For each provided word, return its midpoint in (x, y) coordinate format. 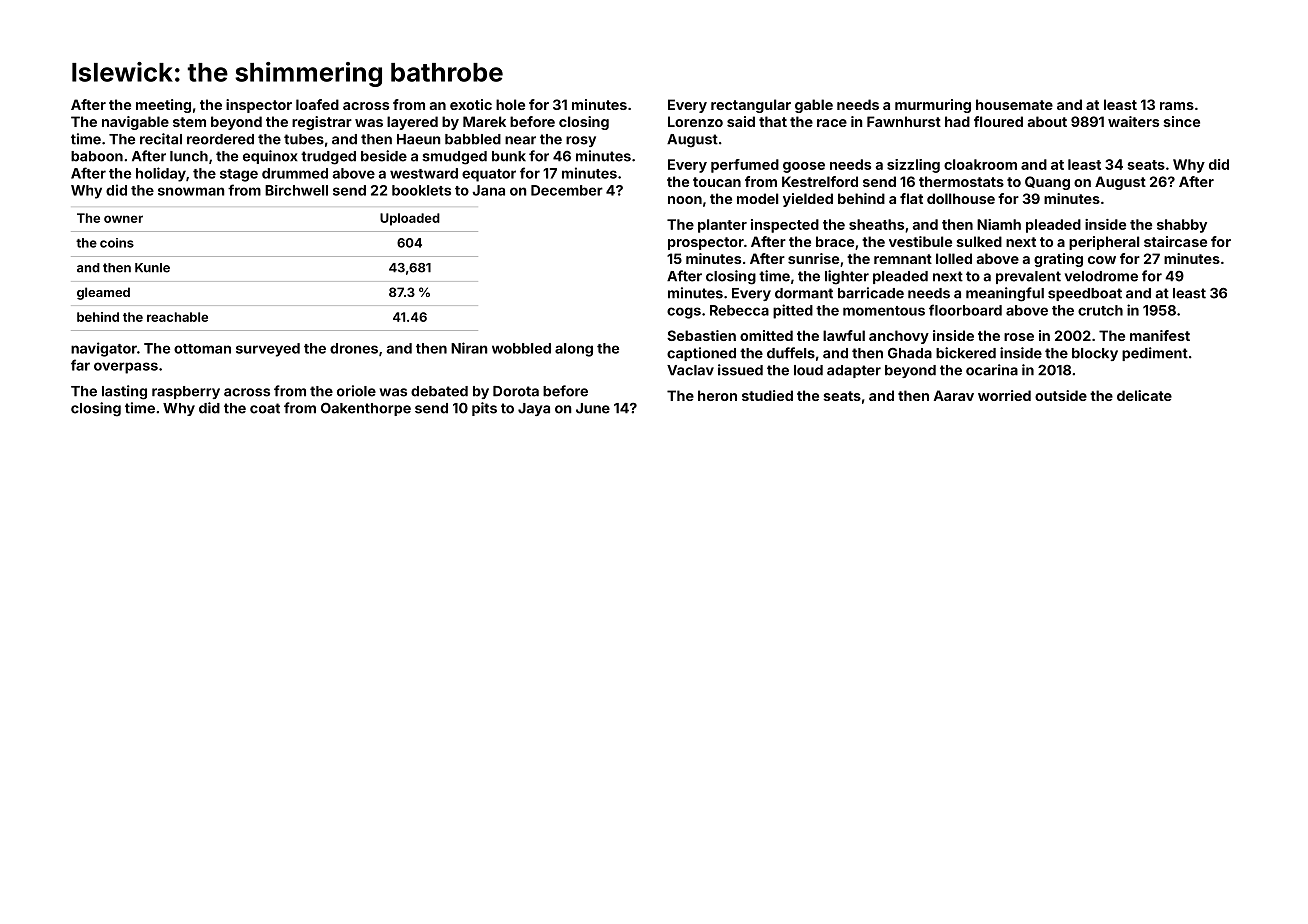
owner (123, 219)
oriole (356, 391)
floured (998, 121)
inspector (259, 106)
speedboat (1085, 294)
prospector (706, 243)
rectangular (751, 106)
